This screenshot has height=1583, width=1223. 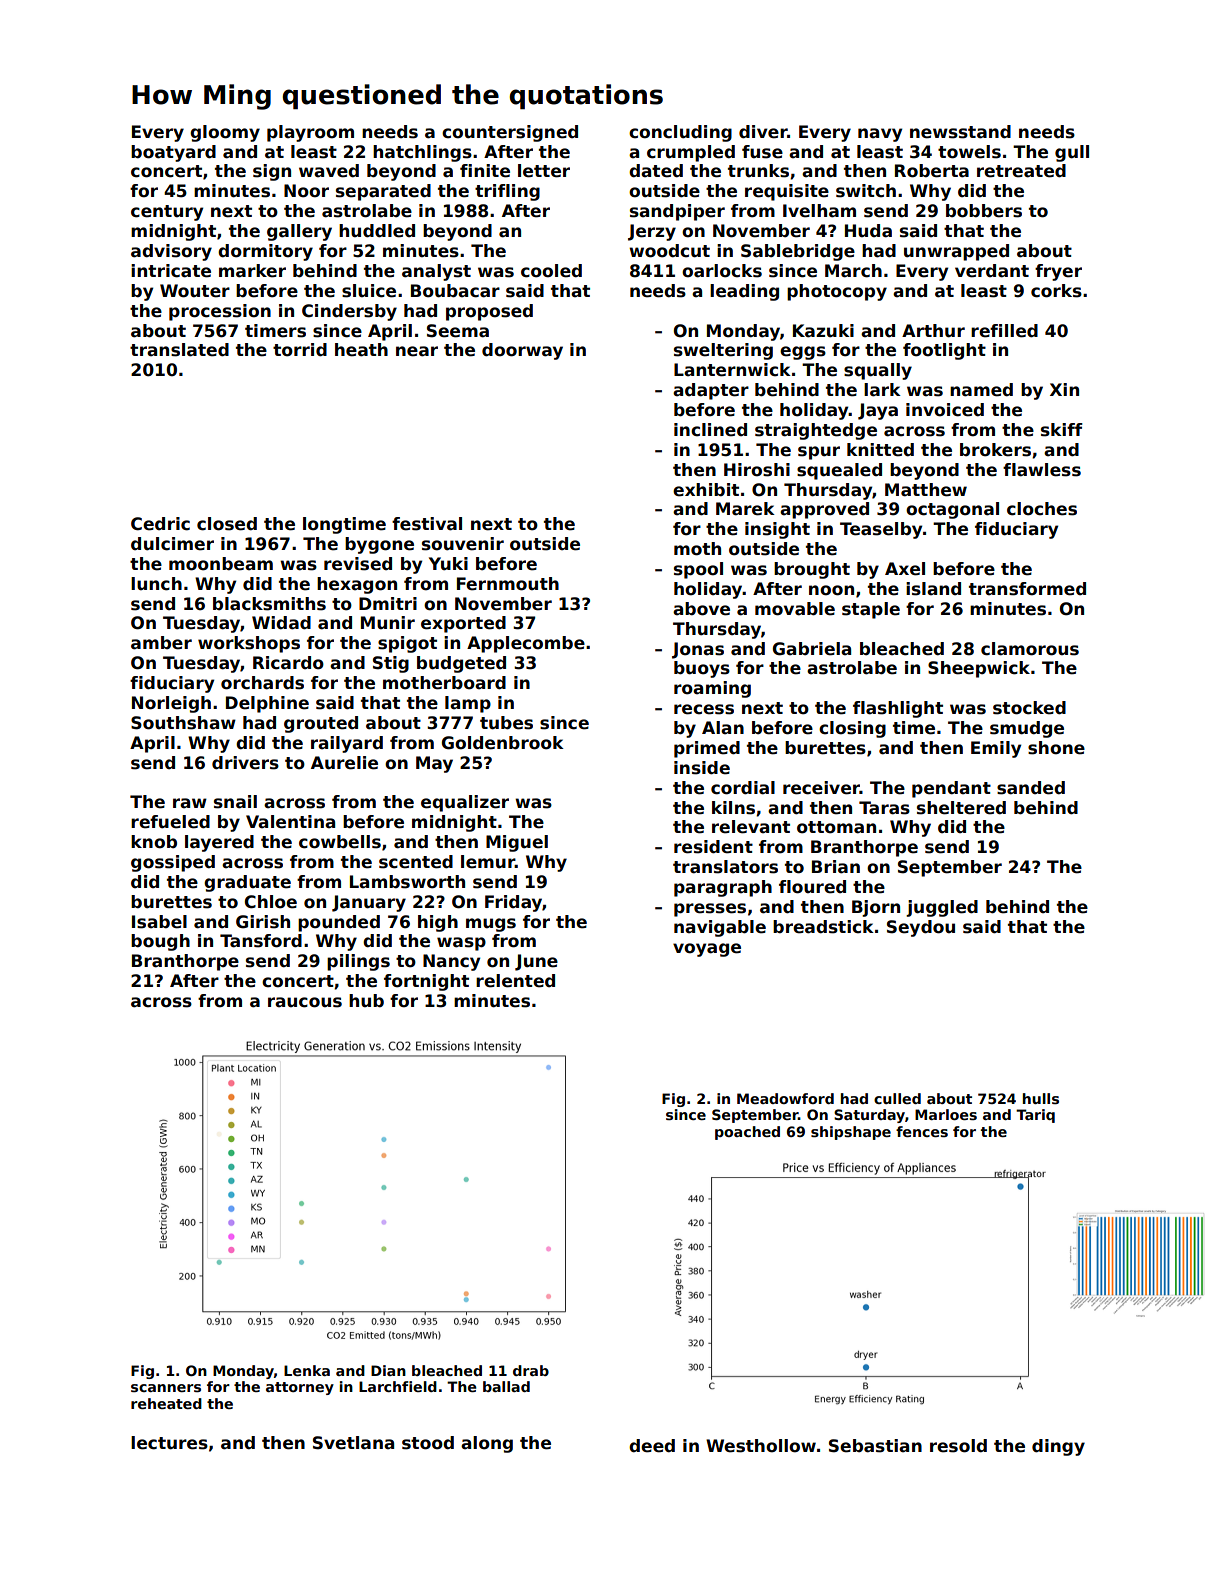 I want to click on deed, so click(x=652, y=1446).
